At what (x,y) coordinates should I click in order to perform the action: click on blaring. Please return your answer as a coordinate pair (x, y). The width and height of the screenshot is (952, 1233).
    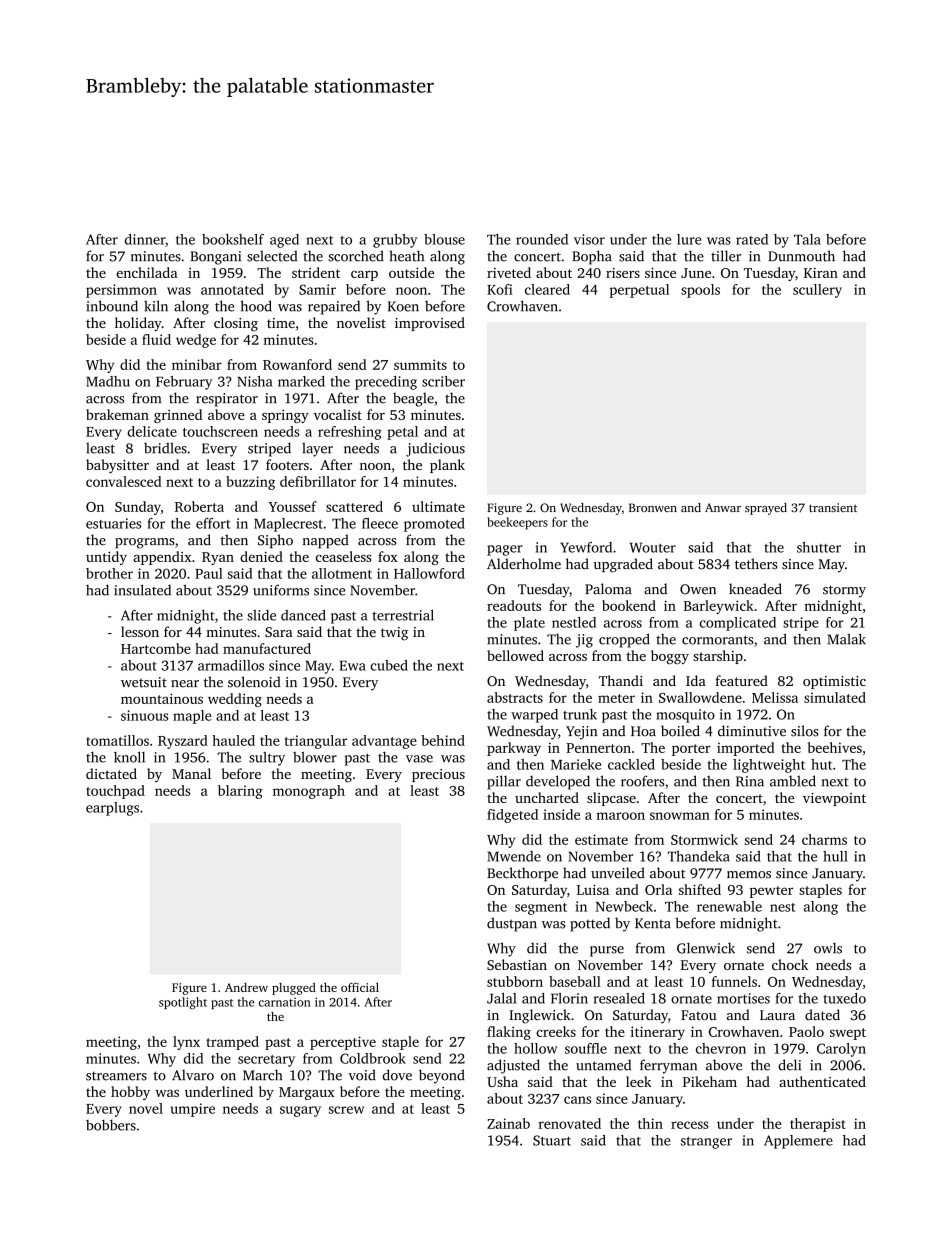
    Looking at the image, I should click on (240, 792).
